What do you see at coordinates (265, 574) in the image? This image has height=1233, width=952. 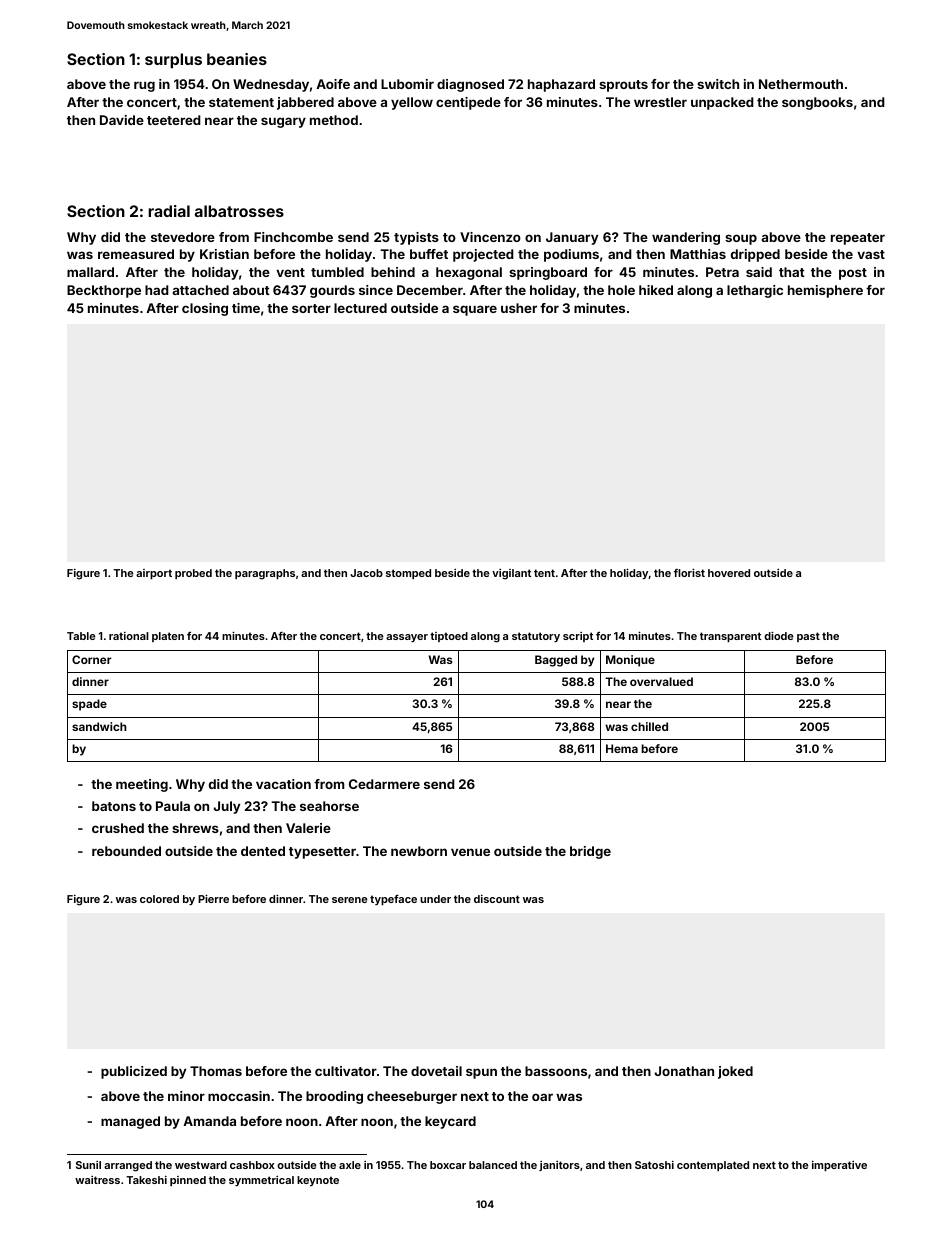 I see `paragraphs` at bounding box center [265, 574].
